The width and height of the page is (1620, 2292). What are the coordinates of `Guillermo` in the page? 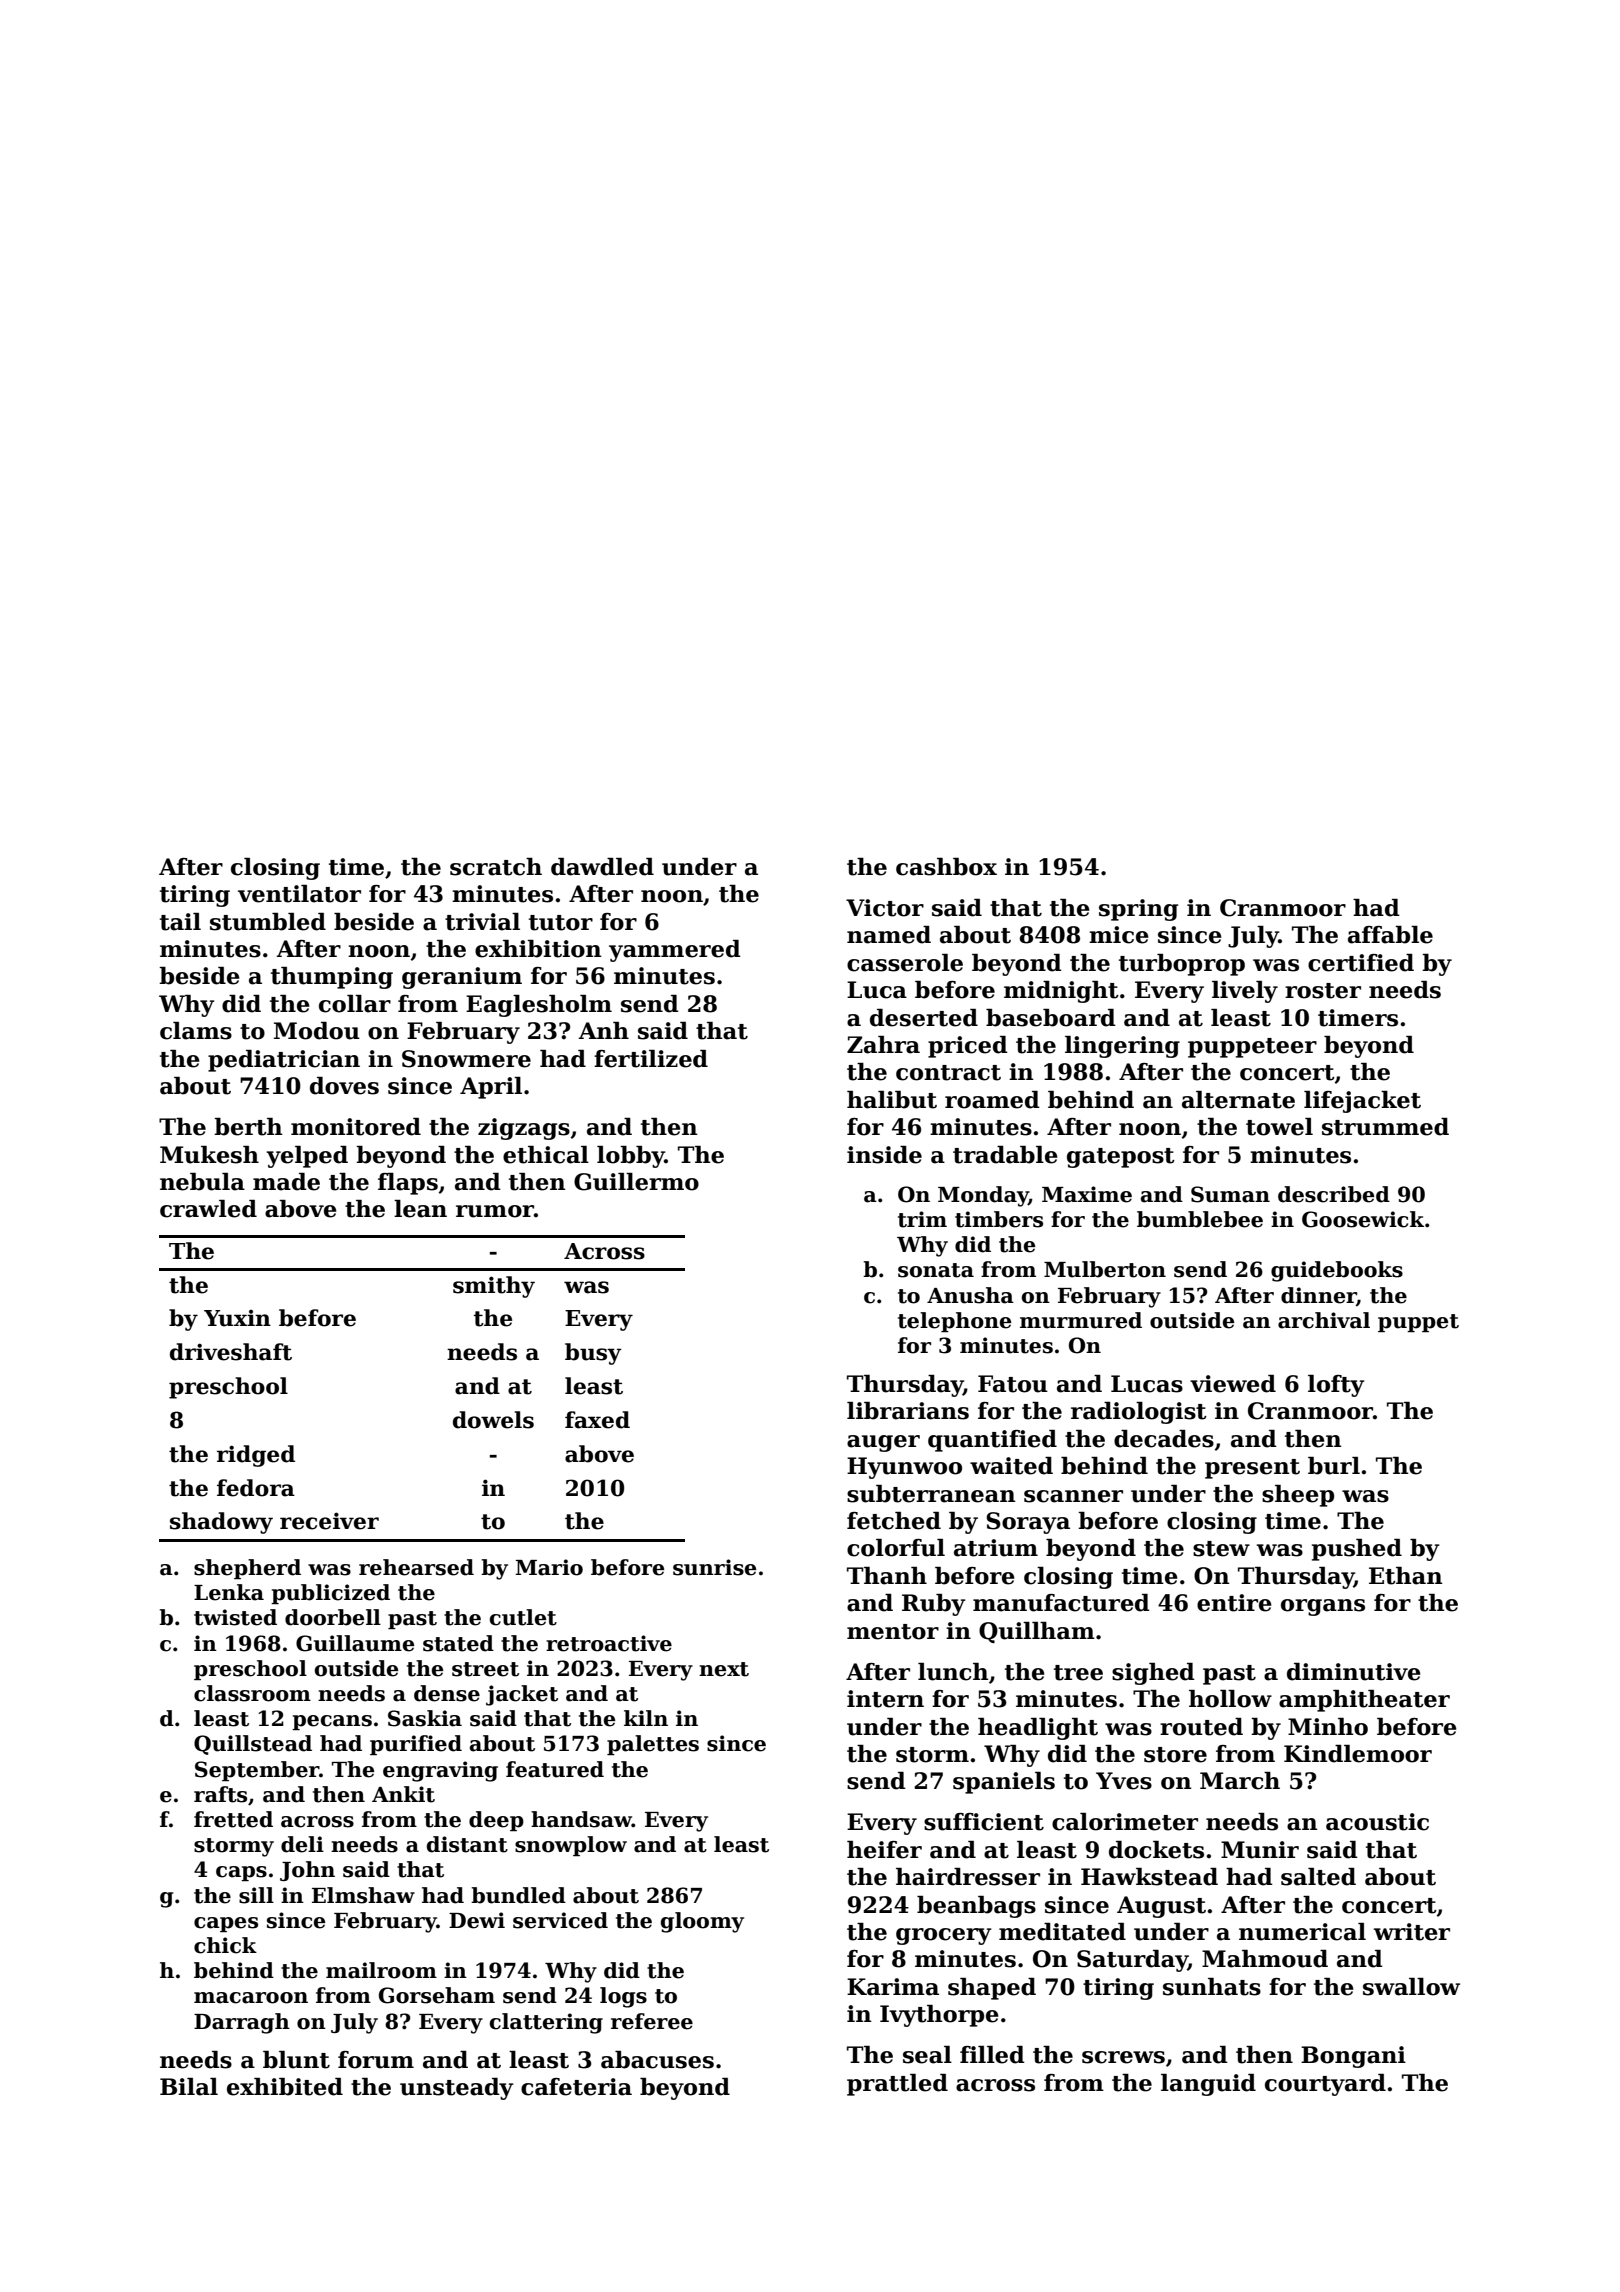 It's located at (636, 1182).
